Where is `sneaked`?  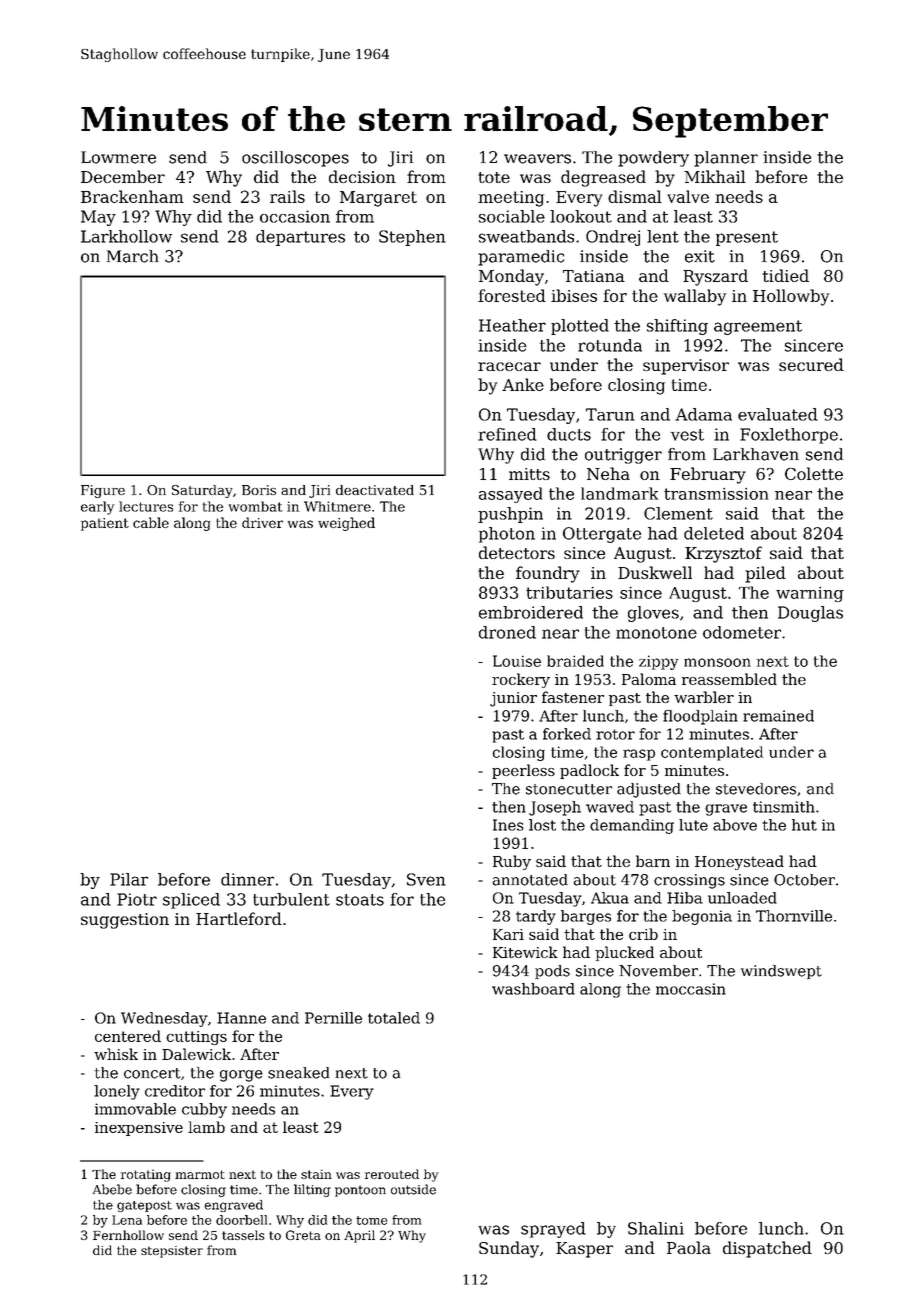 sneaked is located at coordinates (298, 1073).
